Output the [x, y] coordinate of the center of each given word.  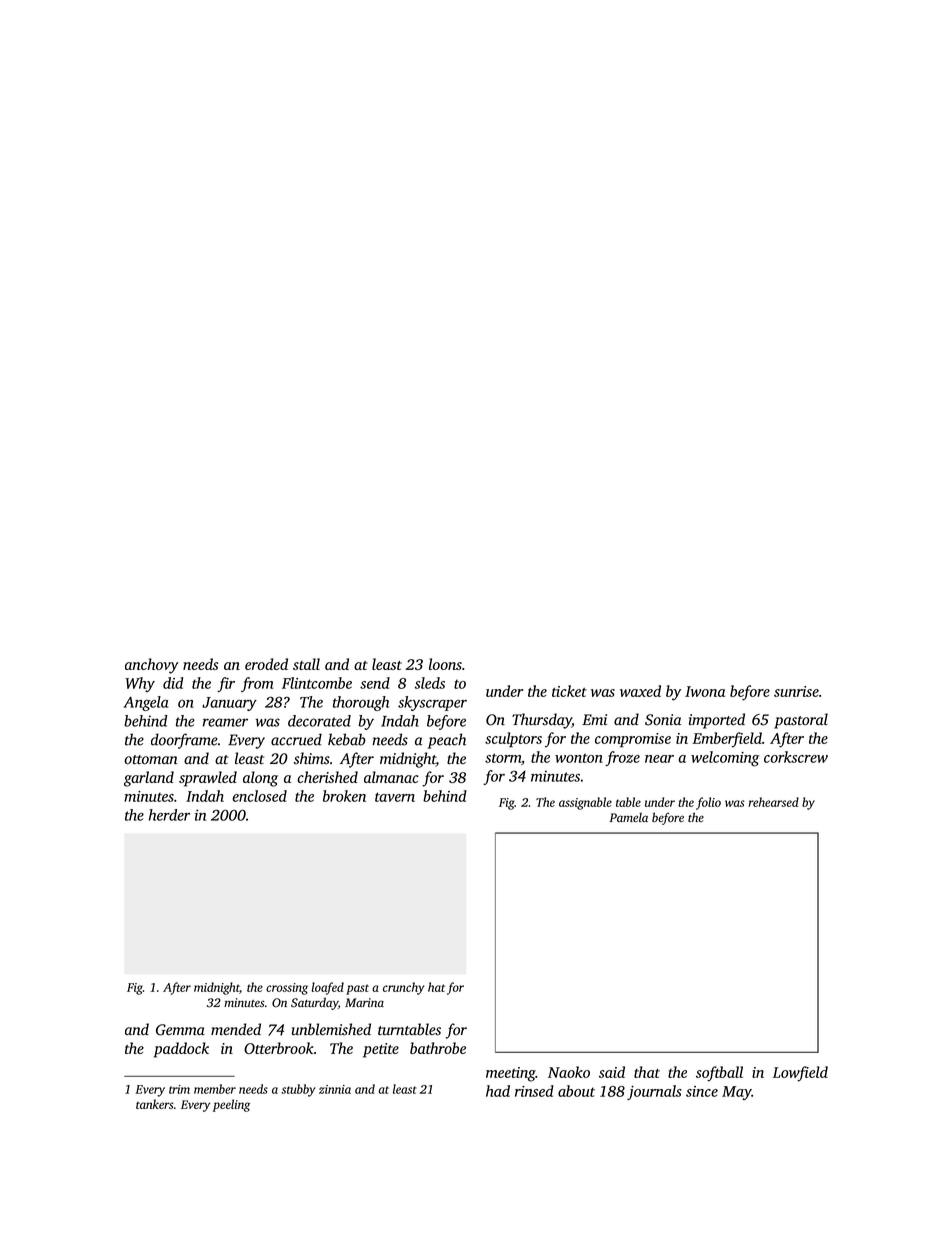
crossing [287, 989]
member [215, 1089]
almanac [391, 777]
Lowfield [800, 1074]
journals [654, 1092]
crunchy [403, 988]
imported [717, 721]
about [576, 1091]
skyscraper [432, 703]
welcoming [725, 759]
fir [226, 684]
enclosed [260, 796]
